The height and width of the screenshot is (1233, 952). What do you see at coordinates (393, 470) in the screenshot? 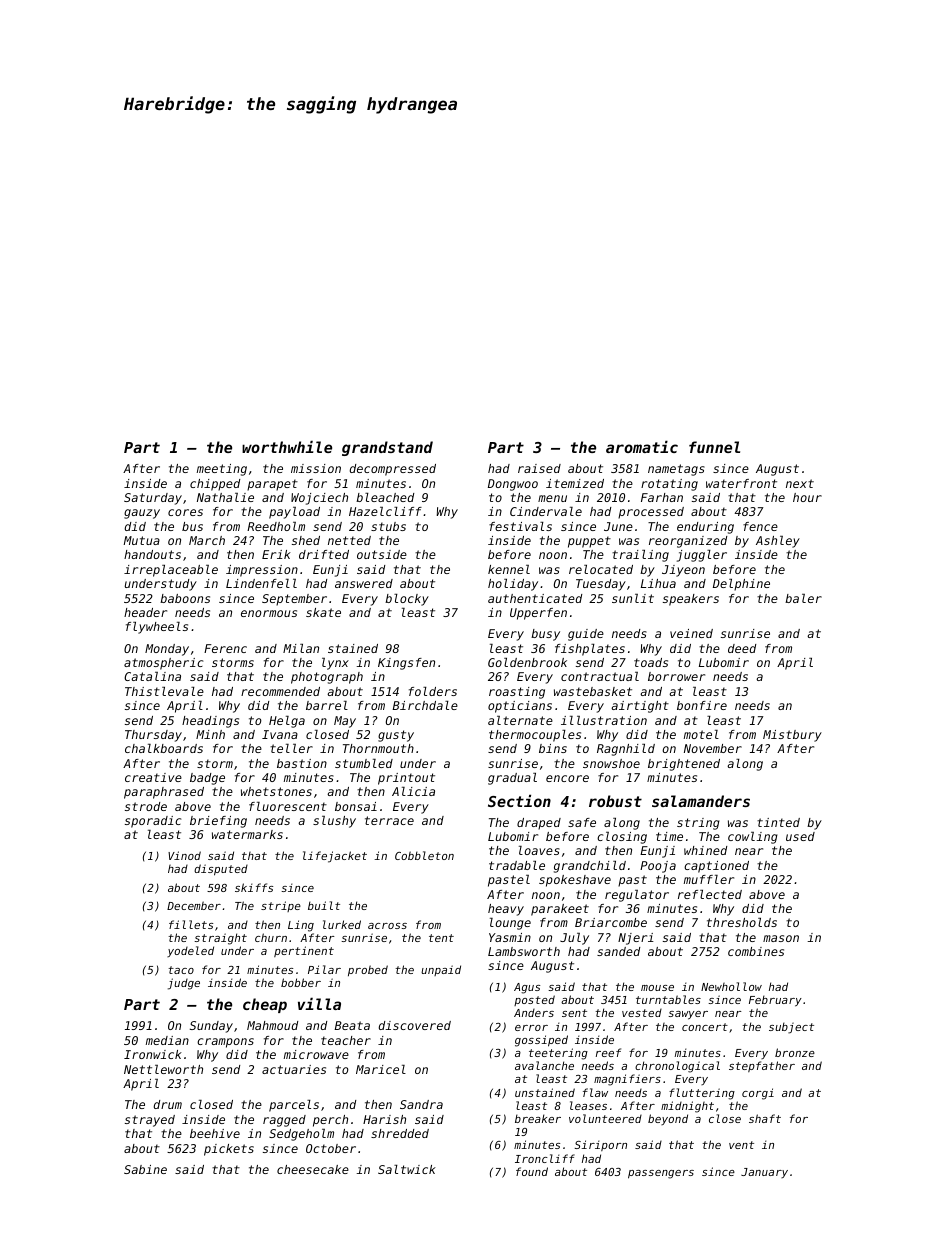
I see `decompressed` at bounding box center [393, 470].
